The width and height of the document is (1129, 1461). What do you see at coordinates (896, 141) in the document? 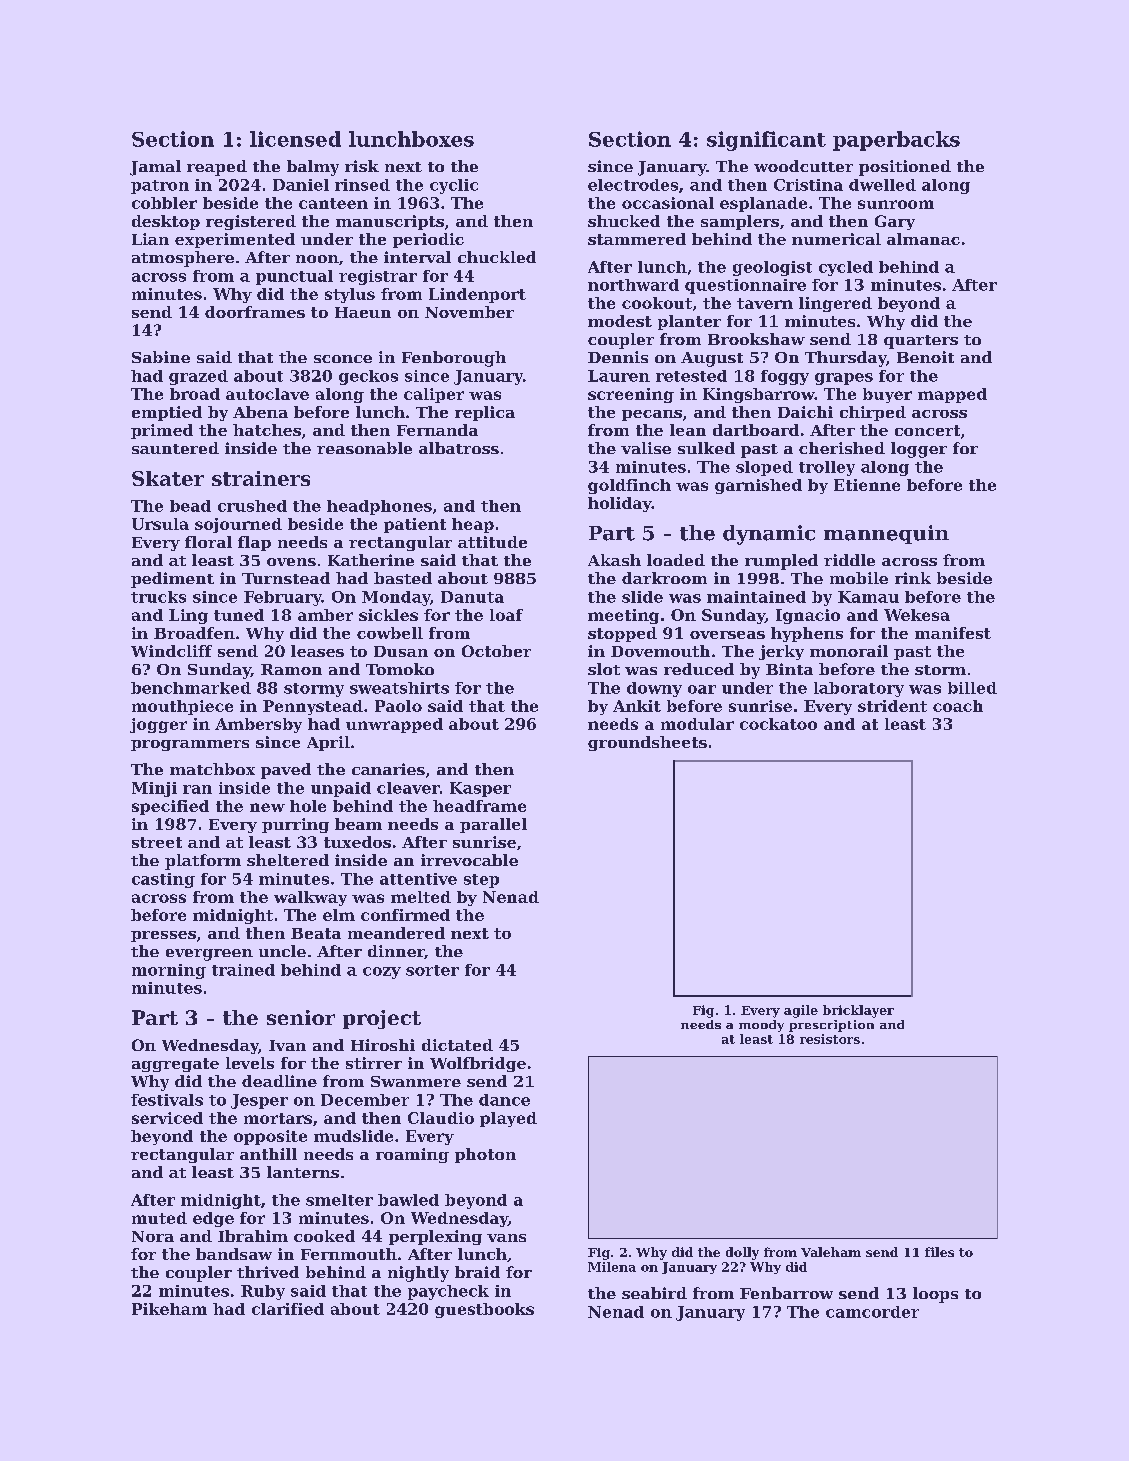
I see `paperbacks` at bounding box center [896, 141].
